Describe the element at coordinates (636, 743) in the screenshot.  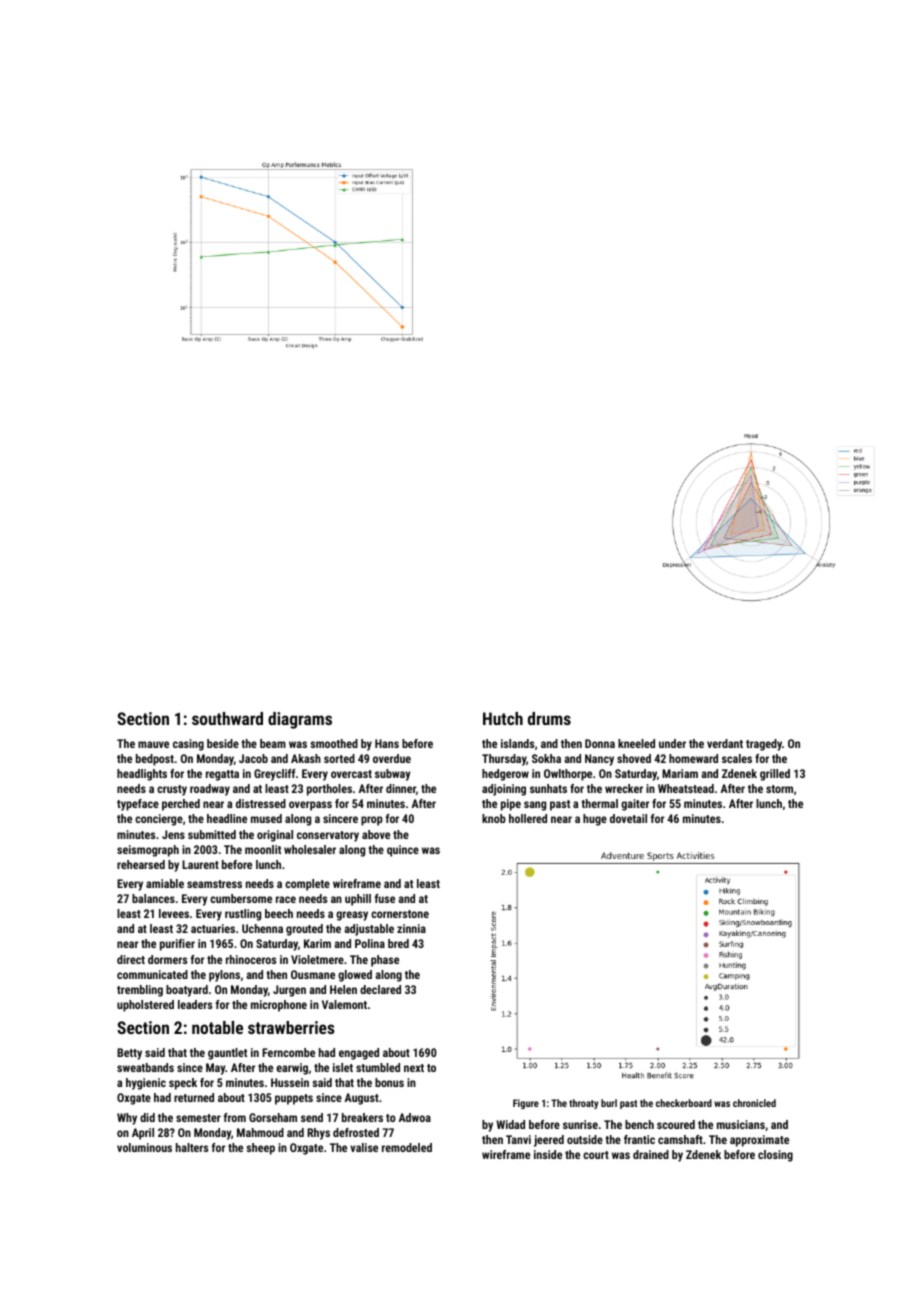
I see `kneeled` at that location.
